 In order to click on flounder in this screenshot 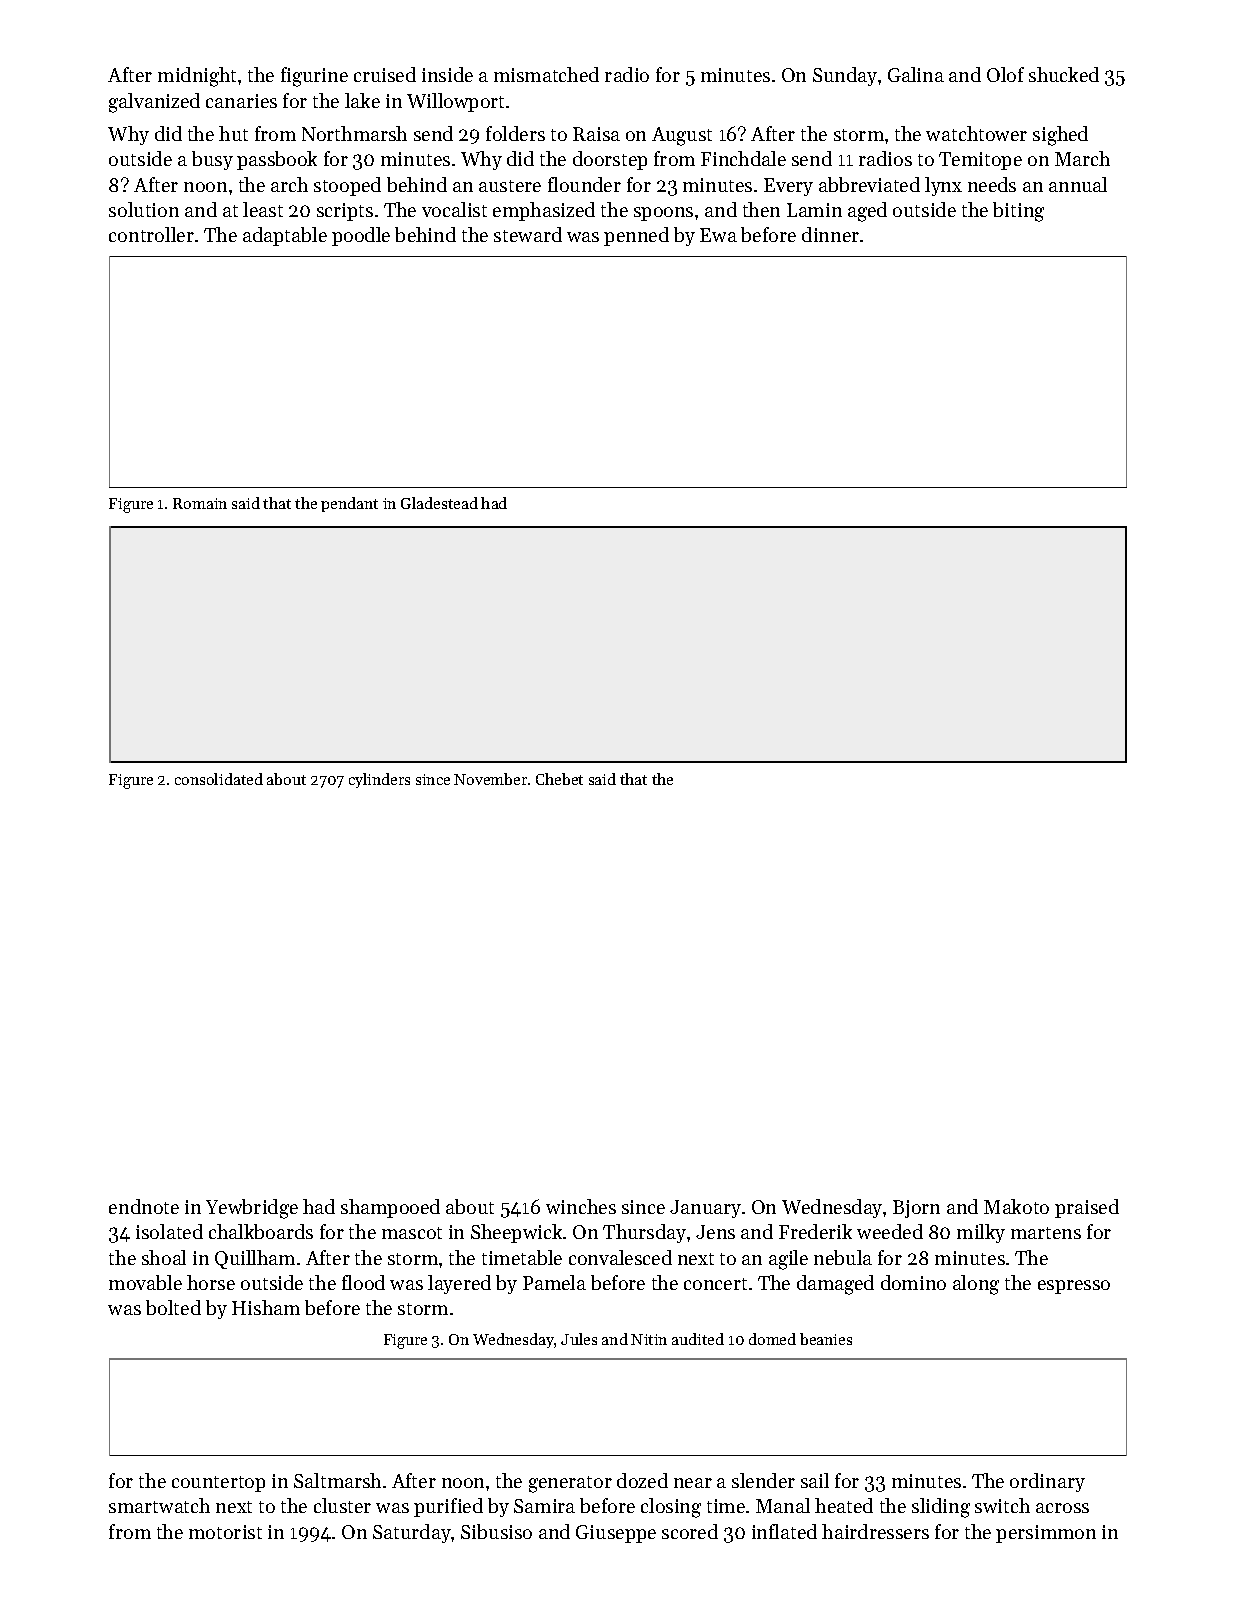, I will do `click(584, 184)`.
